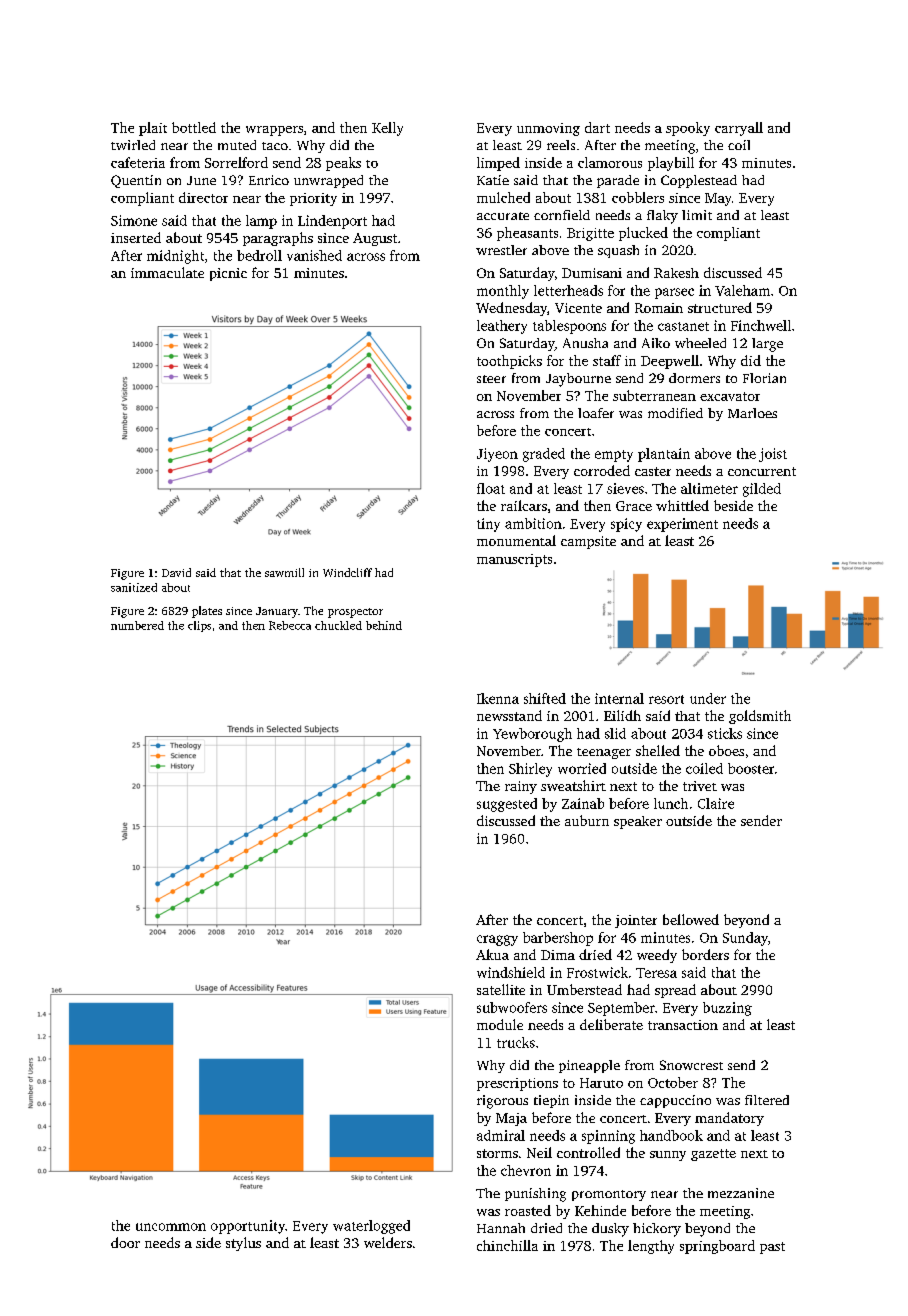 The width and height of the page is (908, 1316). What do you see at coordinates (171, 1227) in the page?
I see `uncommon` at bounding box center [171, 1227].
